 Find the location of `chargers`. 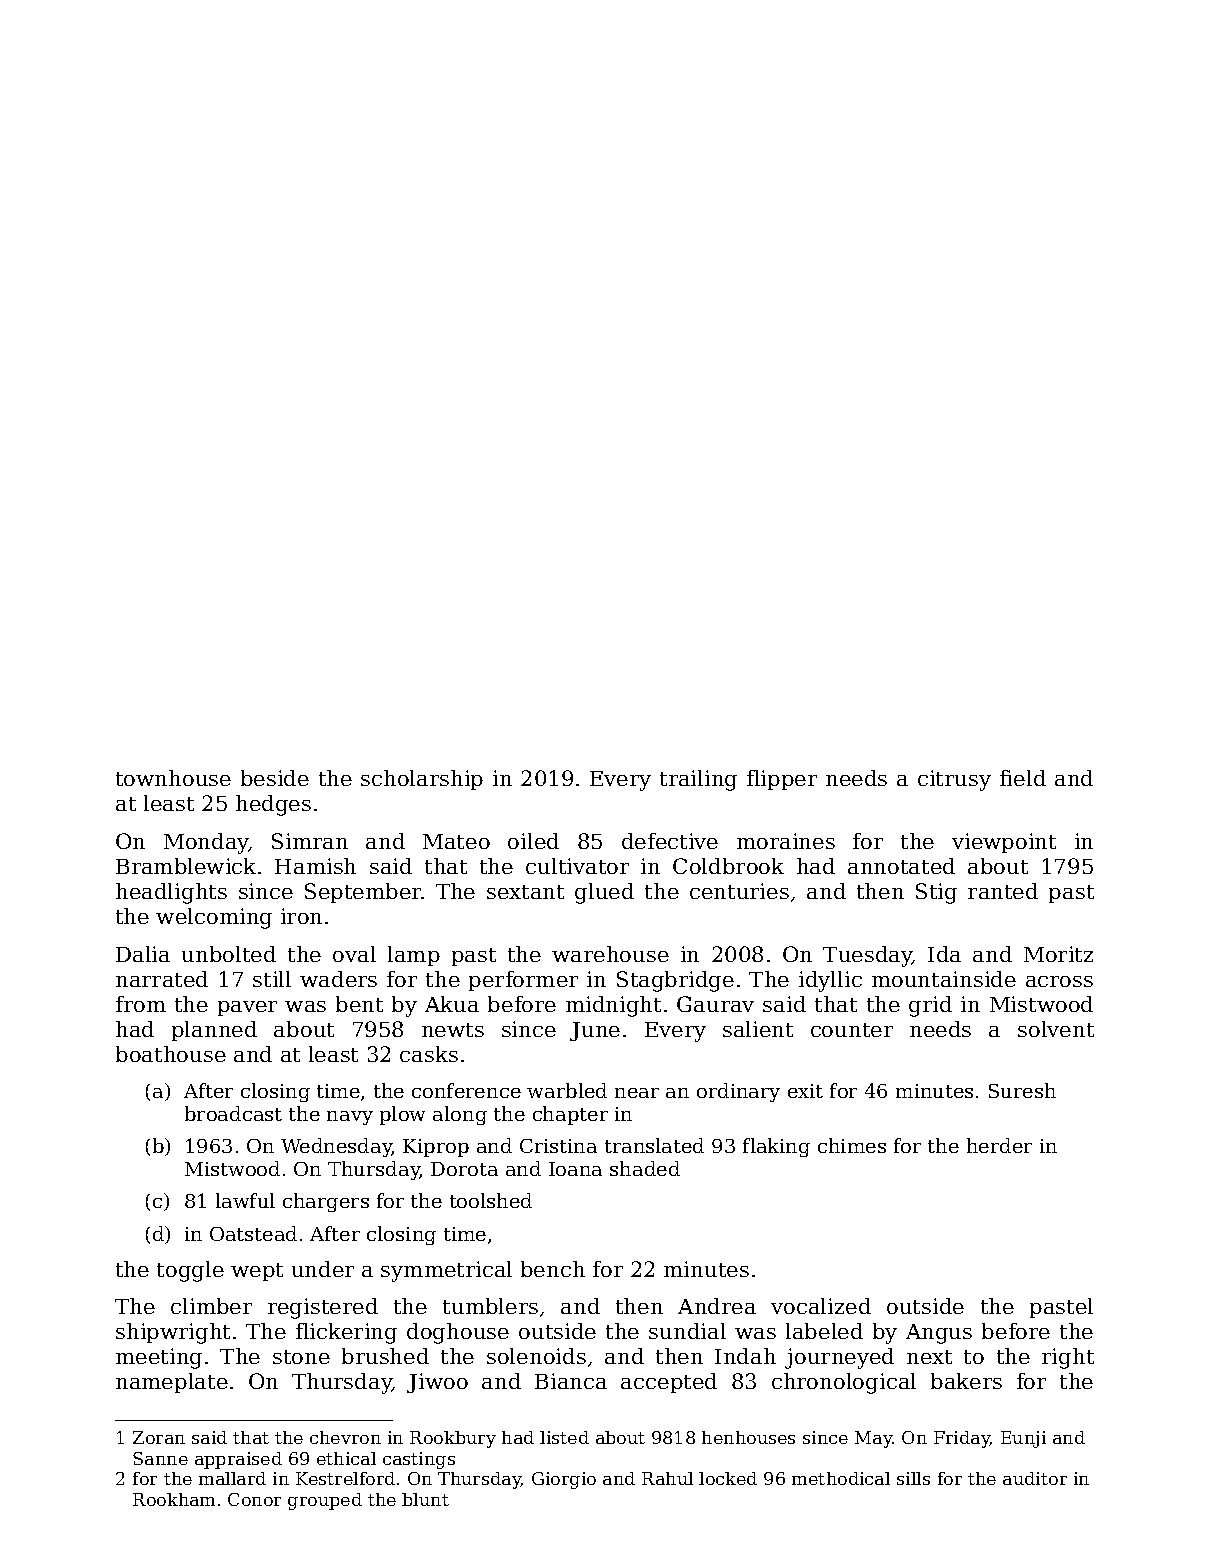

chargers is located at coordinates (326, 1202).
